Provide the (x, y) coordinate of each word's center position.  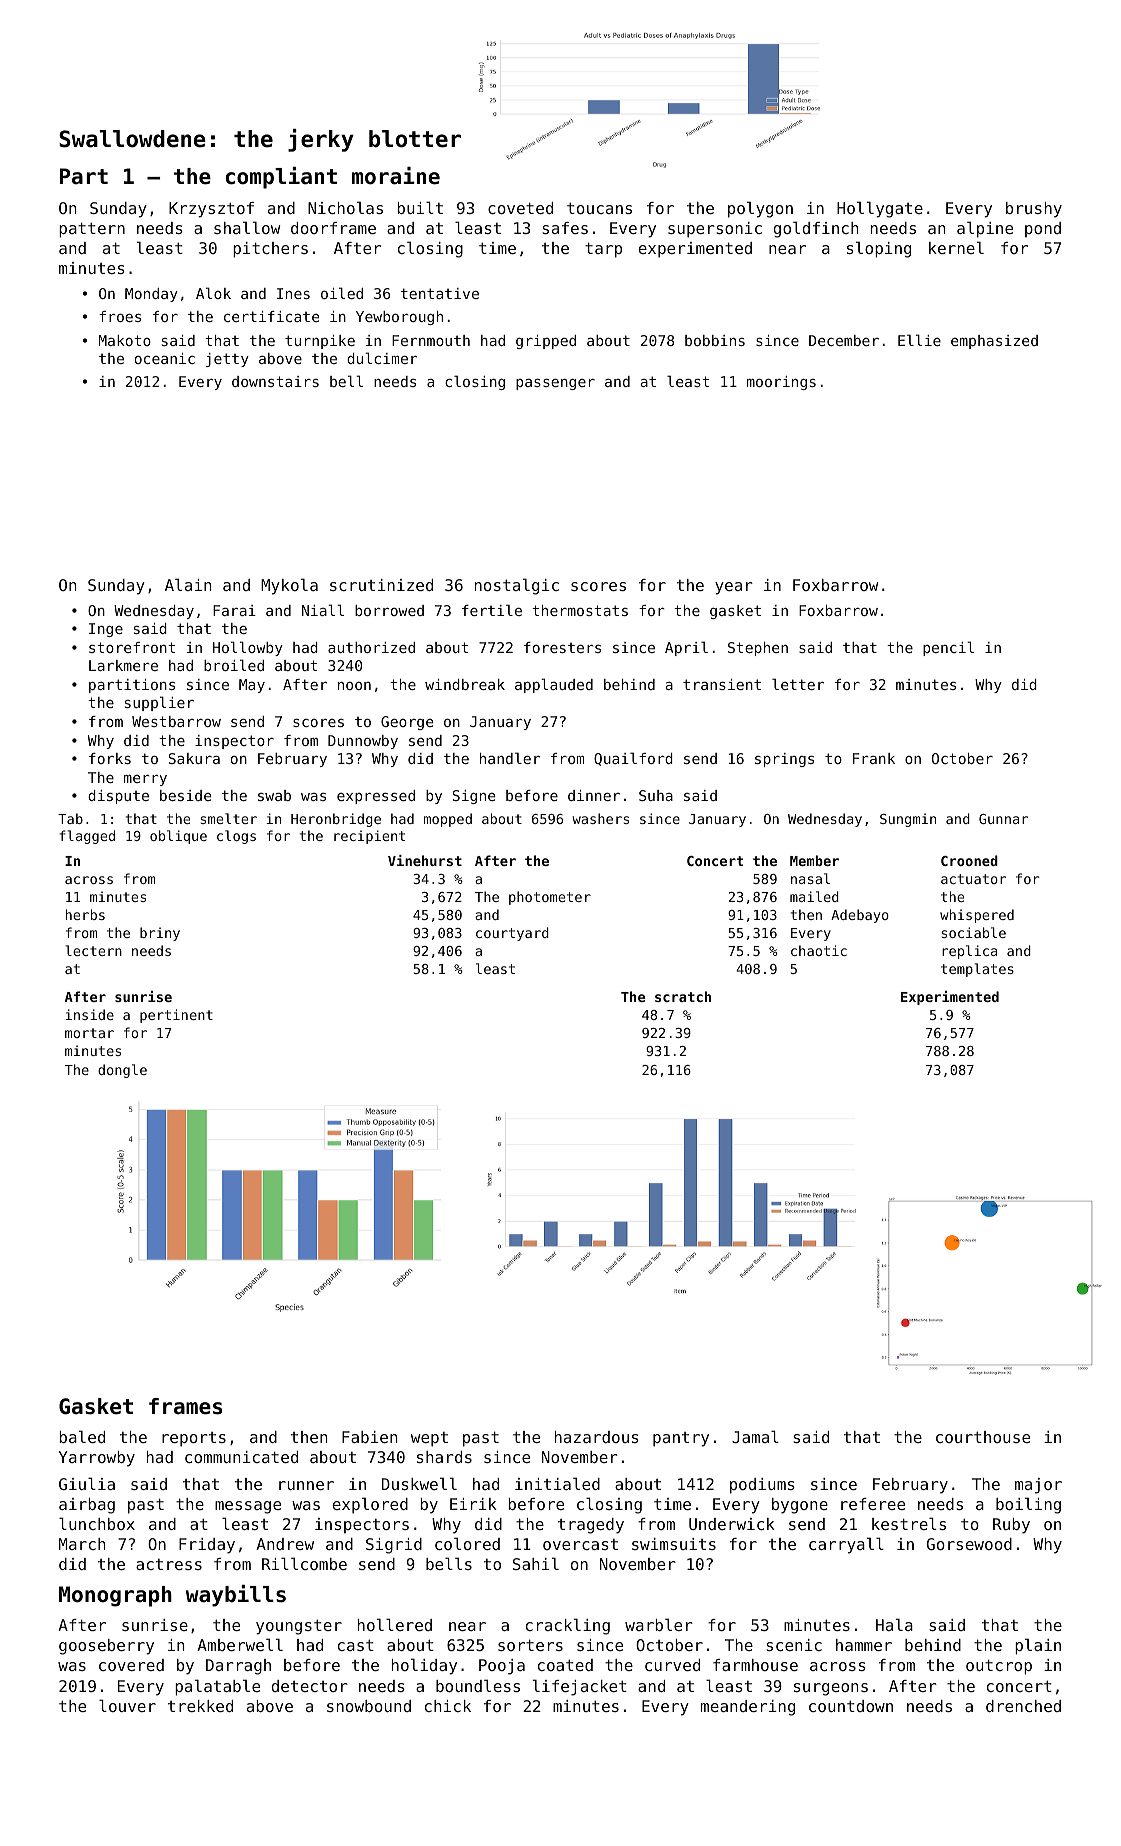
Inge (106, 630)
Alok (213, 293)
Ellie (919, 340)
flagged (87, 837)
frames (185, 1406)
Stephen (758, 649)
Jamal (755, 1436)
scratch (683, 996)
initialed (557, 1483)
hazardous (597, 1437)
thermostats (580, 610)
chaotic (819, 950)
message (248, 1507)
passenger (555, 384)
